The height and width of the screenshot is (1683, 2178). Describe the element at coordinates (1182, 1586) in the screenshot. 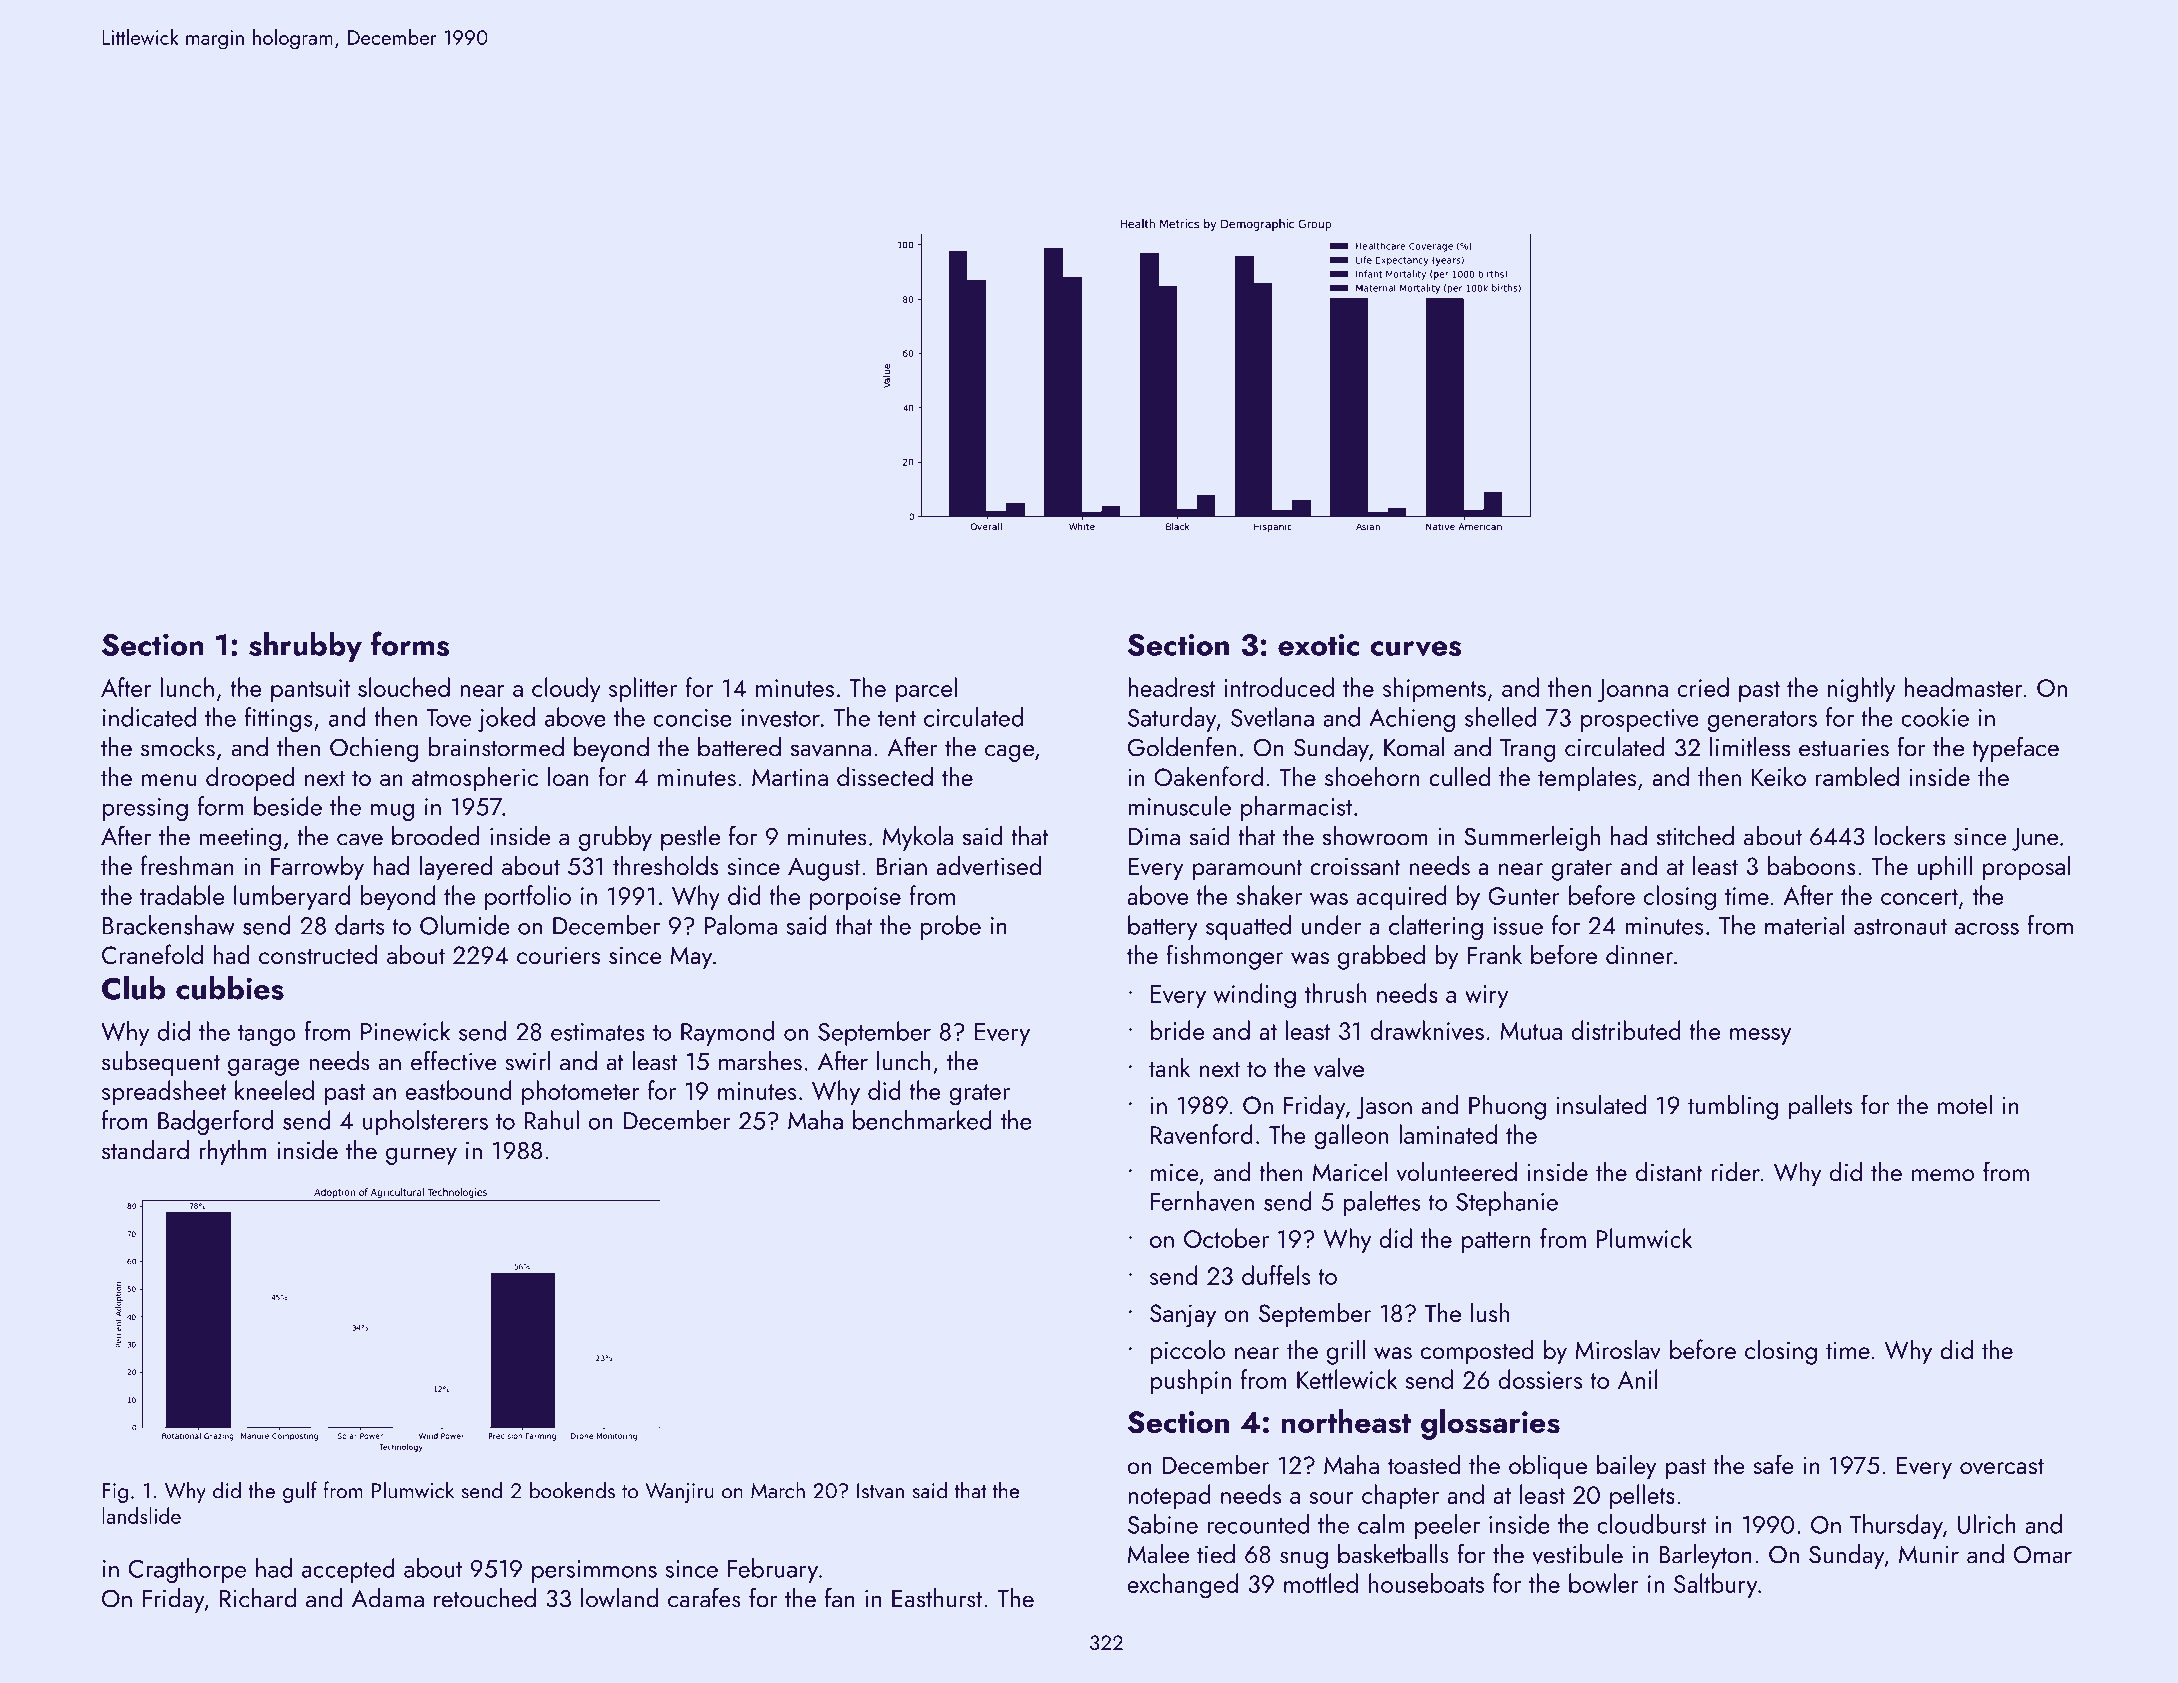

I see `exchanged` at that location.
